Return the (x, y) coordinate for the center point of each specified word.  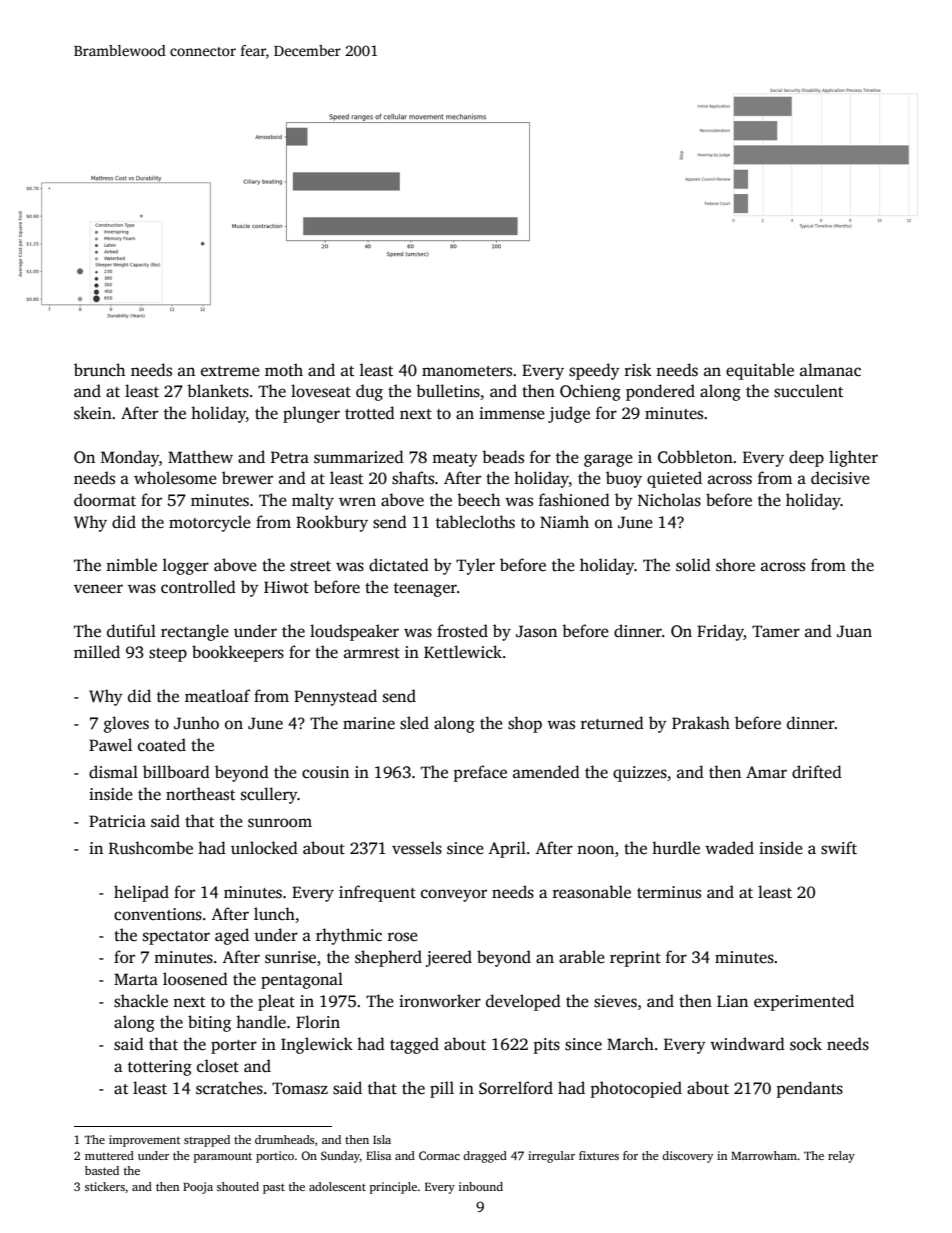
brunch (99, 369)
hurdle (676, 847)
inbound (481, 1186)
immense (512, 413)
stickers (105, 1186)
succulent (808, 391)
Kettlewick (463, 652)
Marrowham (764, 1155)
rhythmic (349, 936)
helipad (141, 893)
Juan (854, 631)
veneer (98, 589)
